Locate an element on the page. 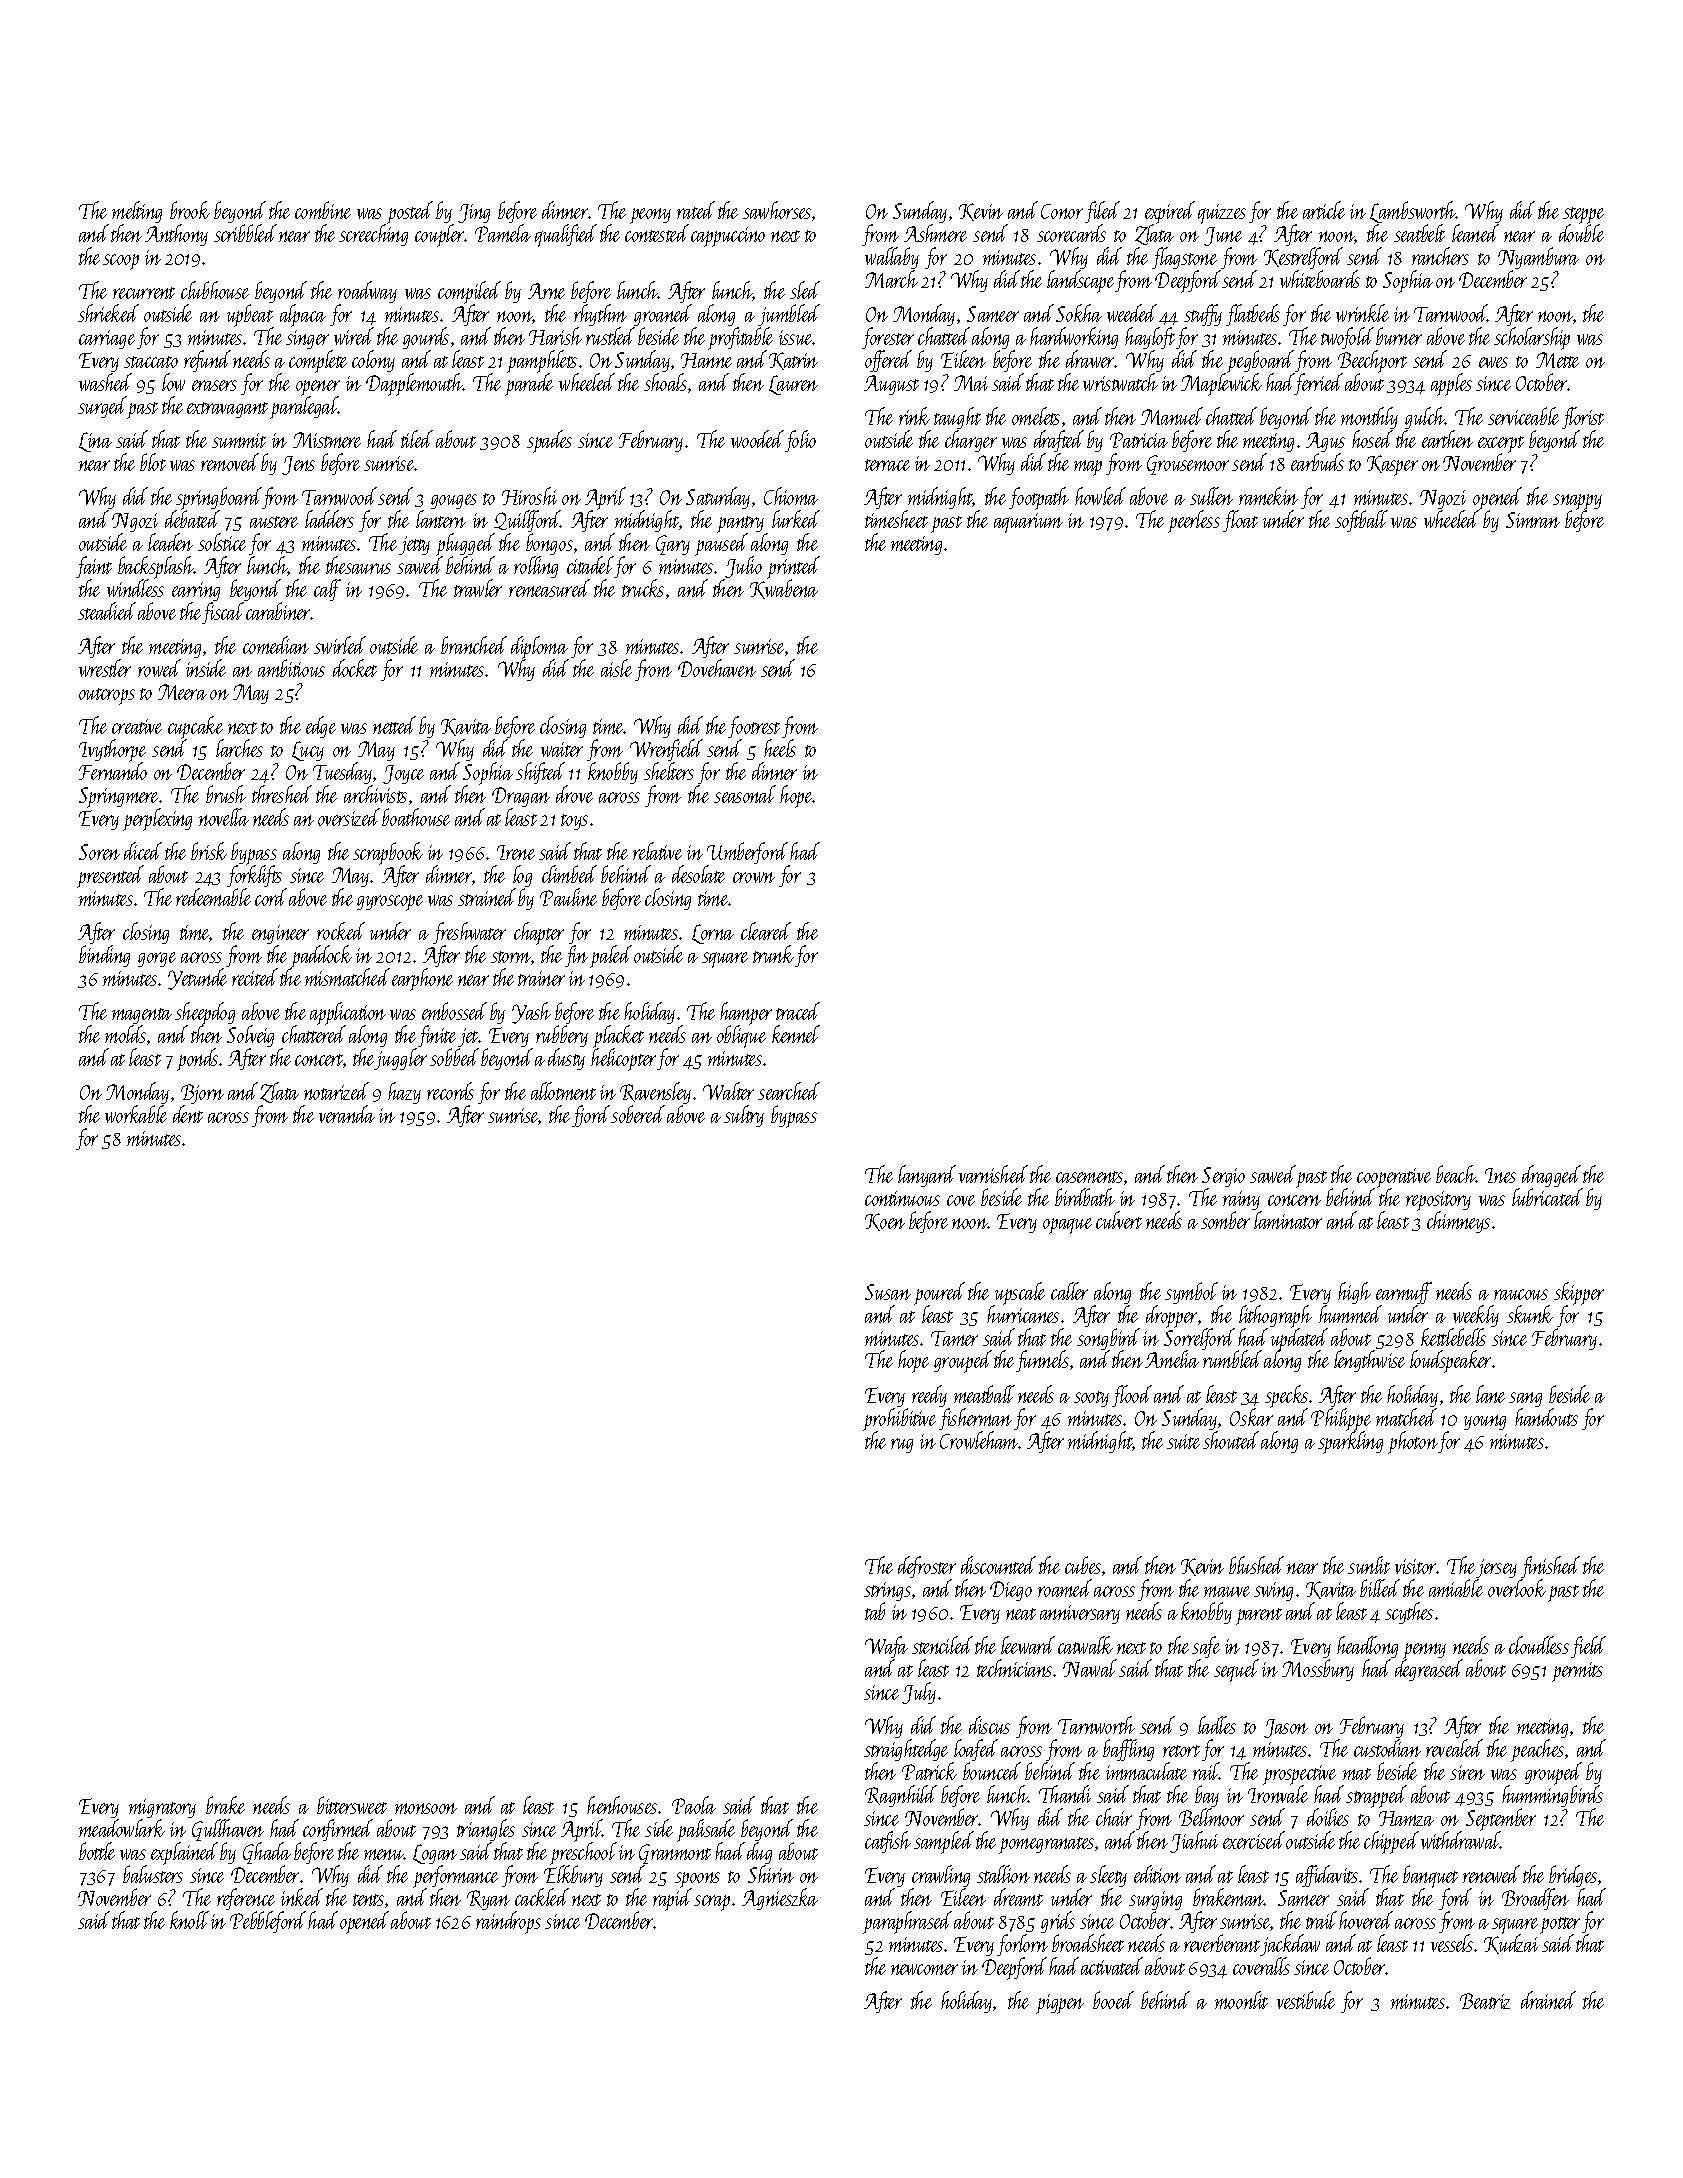 The width and height of the document is (1683, 2178). surged is located at coordinates (103, 407).
